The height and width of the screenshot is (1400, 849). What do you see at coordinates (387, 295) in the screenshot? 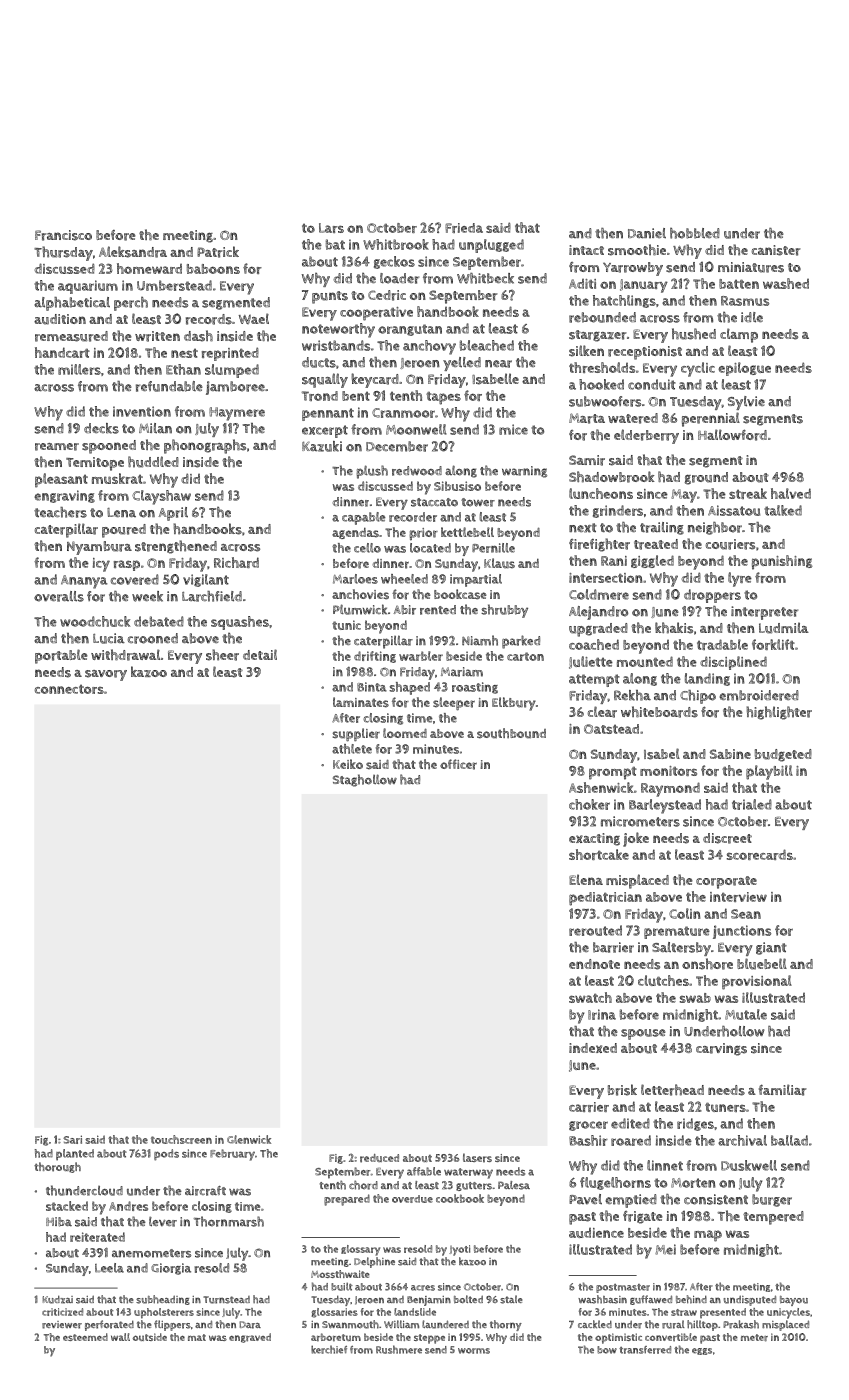
I see `Cedric` at bounding box center [387, 295].
